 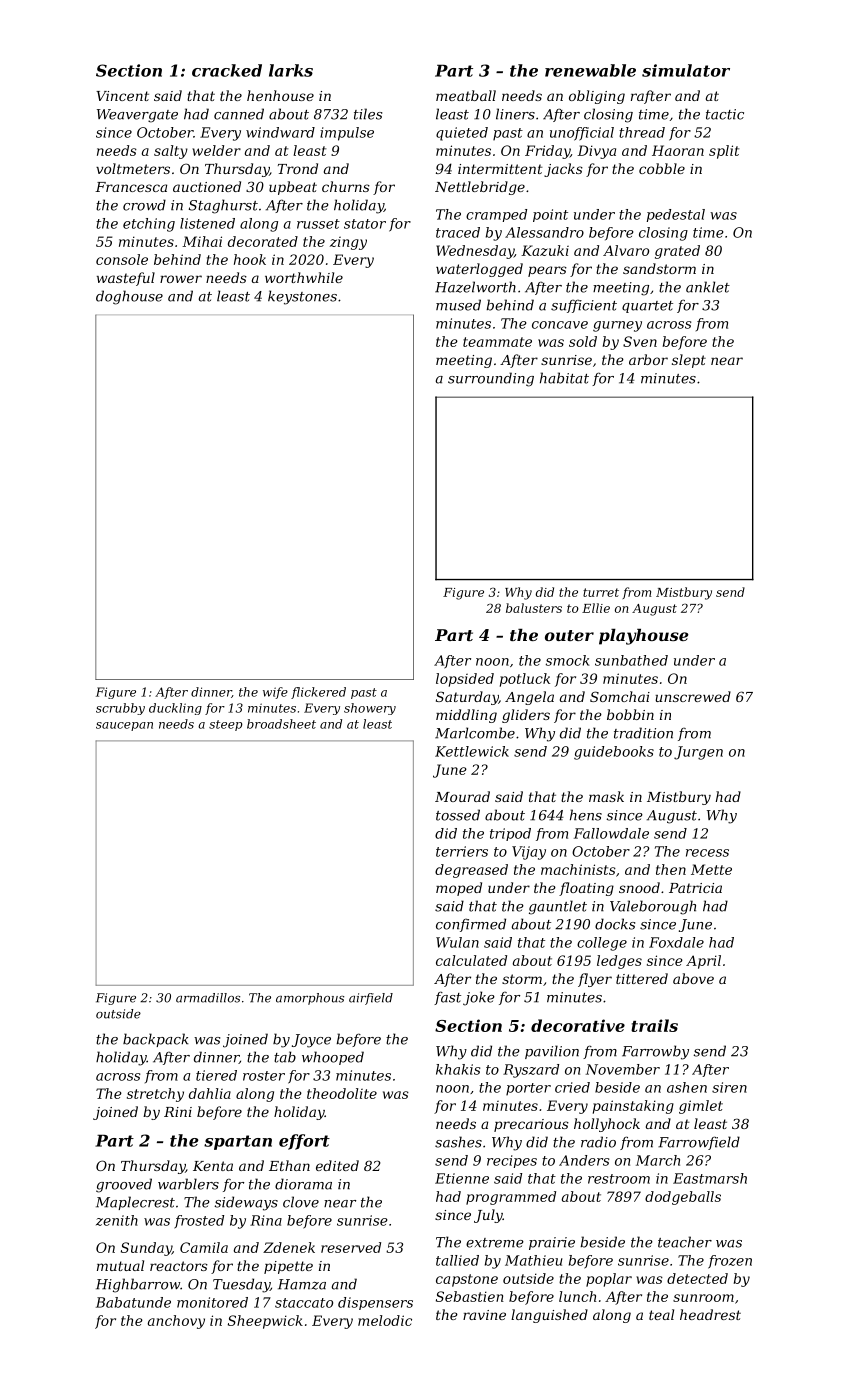 I want to click on habitat, so click(x=564, y=378).
